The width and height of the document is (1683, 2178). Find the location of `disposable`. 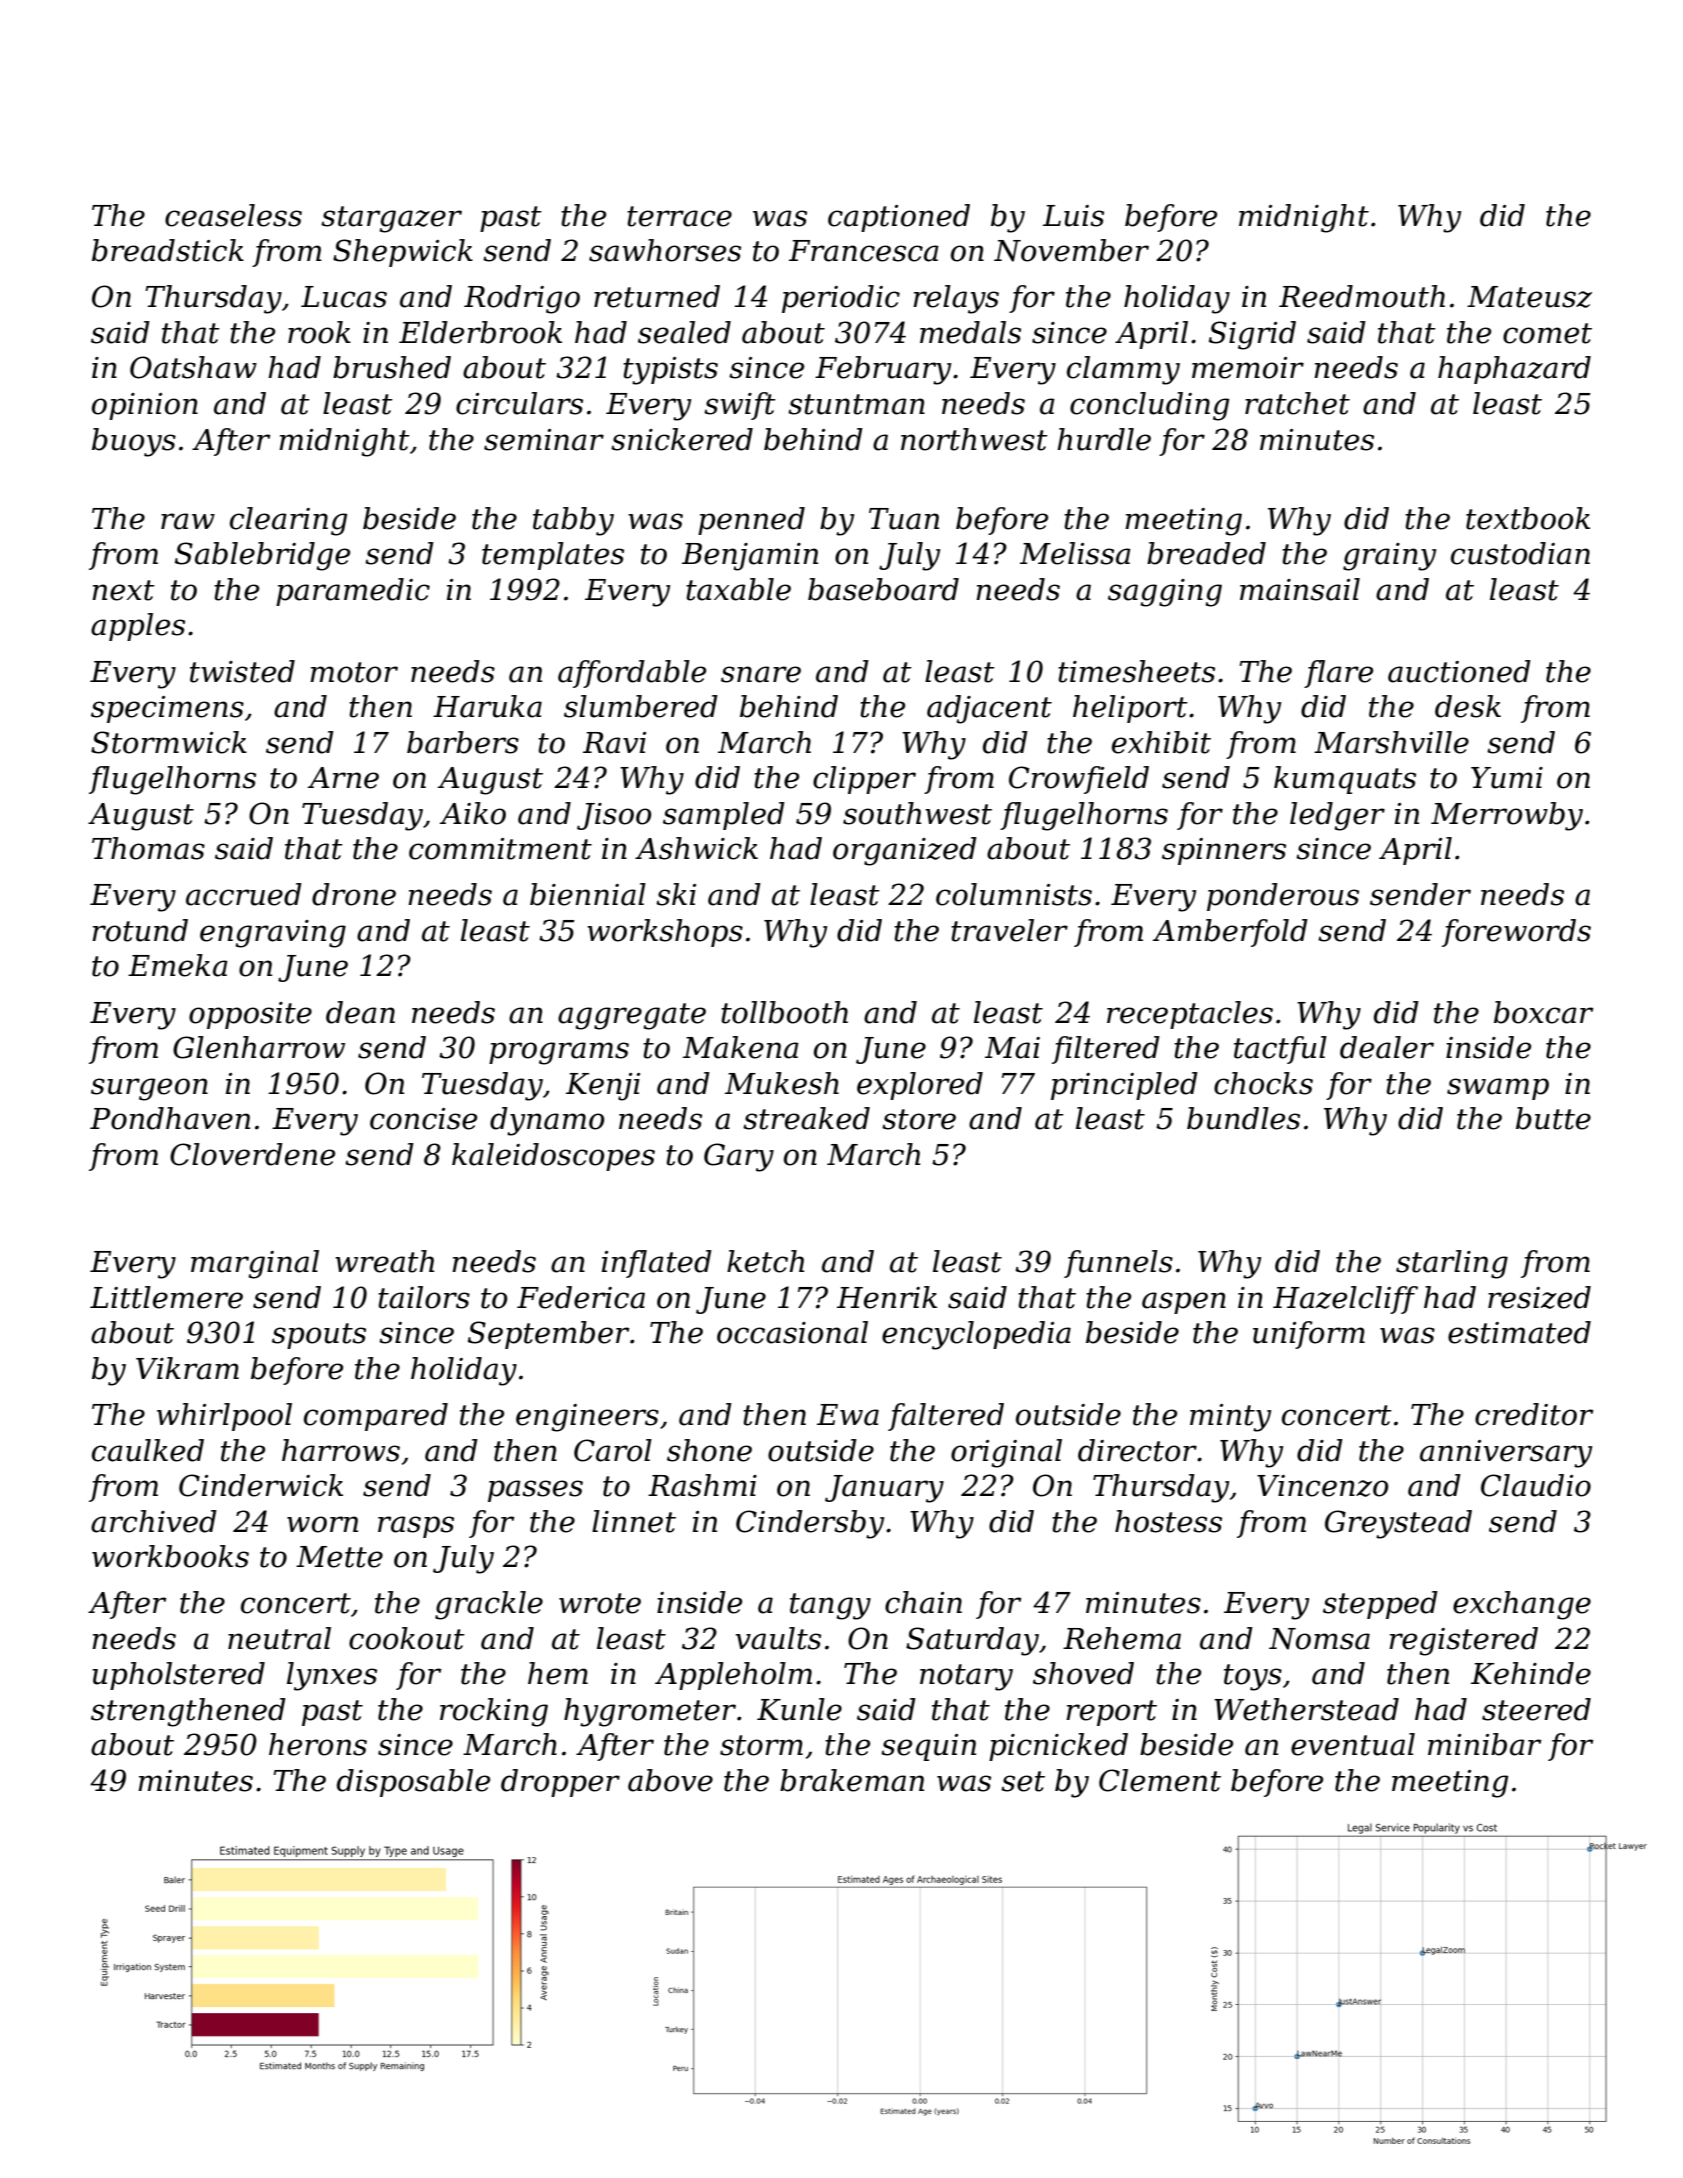

disposable is located at coordinates (413, 1783).
